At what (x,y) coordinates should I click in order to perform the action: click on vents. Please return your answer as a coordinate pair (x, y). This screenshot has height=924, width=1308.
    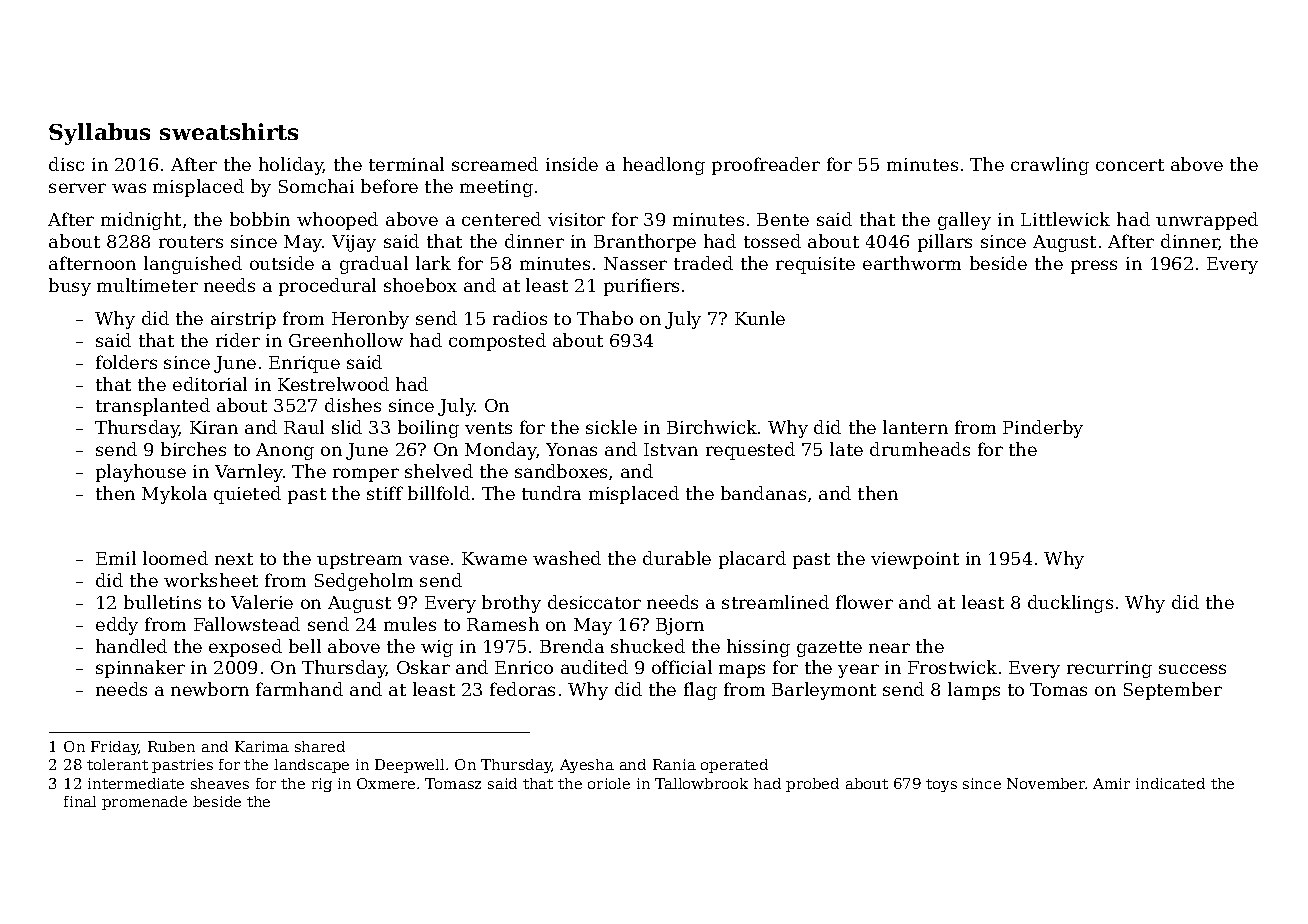
    Looking at the image, I should click on (488, 428).
